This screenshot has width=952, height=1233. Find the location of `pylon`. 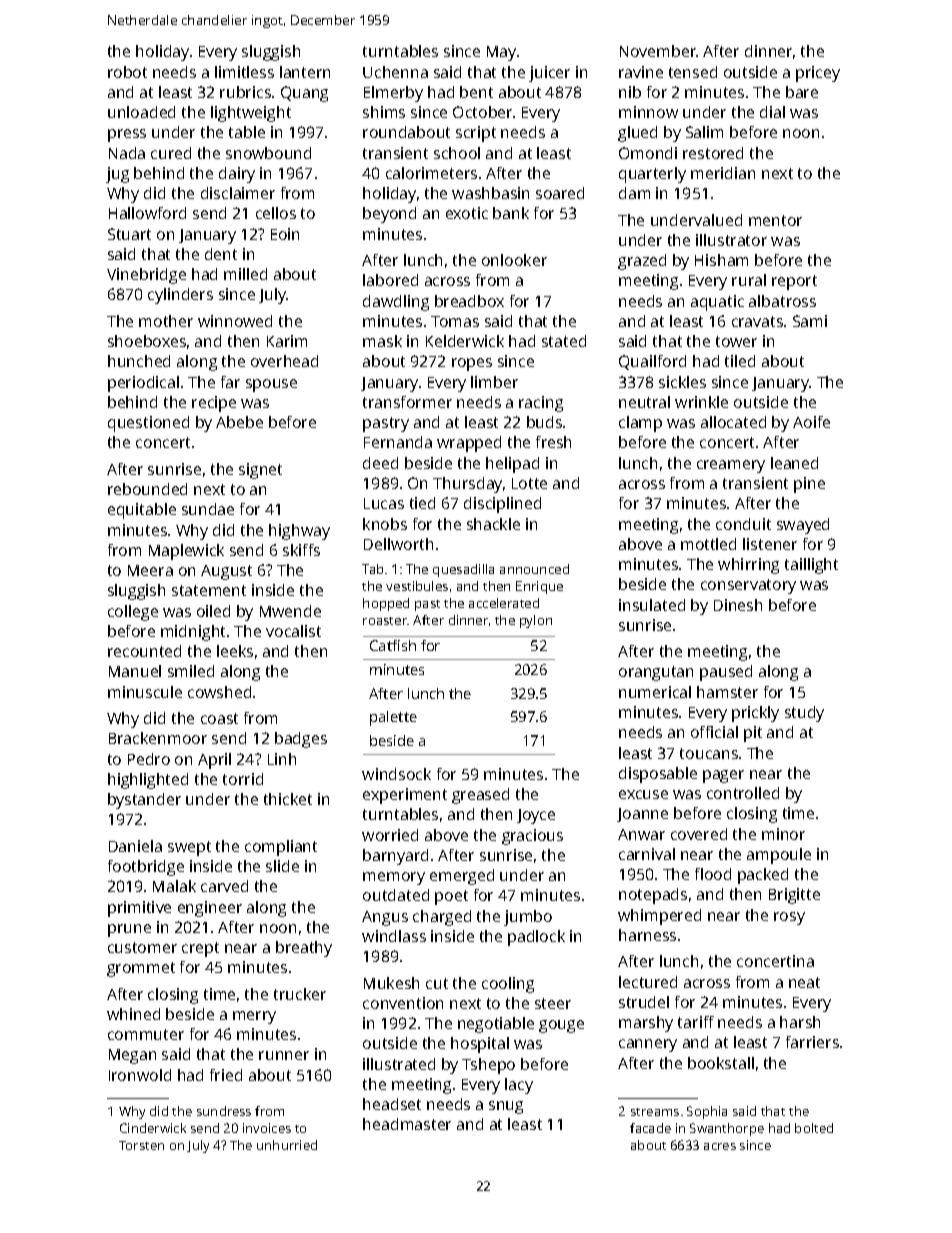

pylon is located at coordinates (536, 621).
